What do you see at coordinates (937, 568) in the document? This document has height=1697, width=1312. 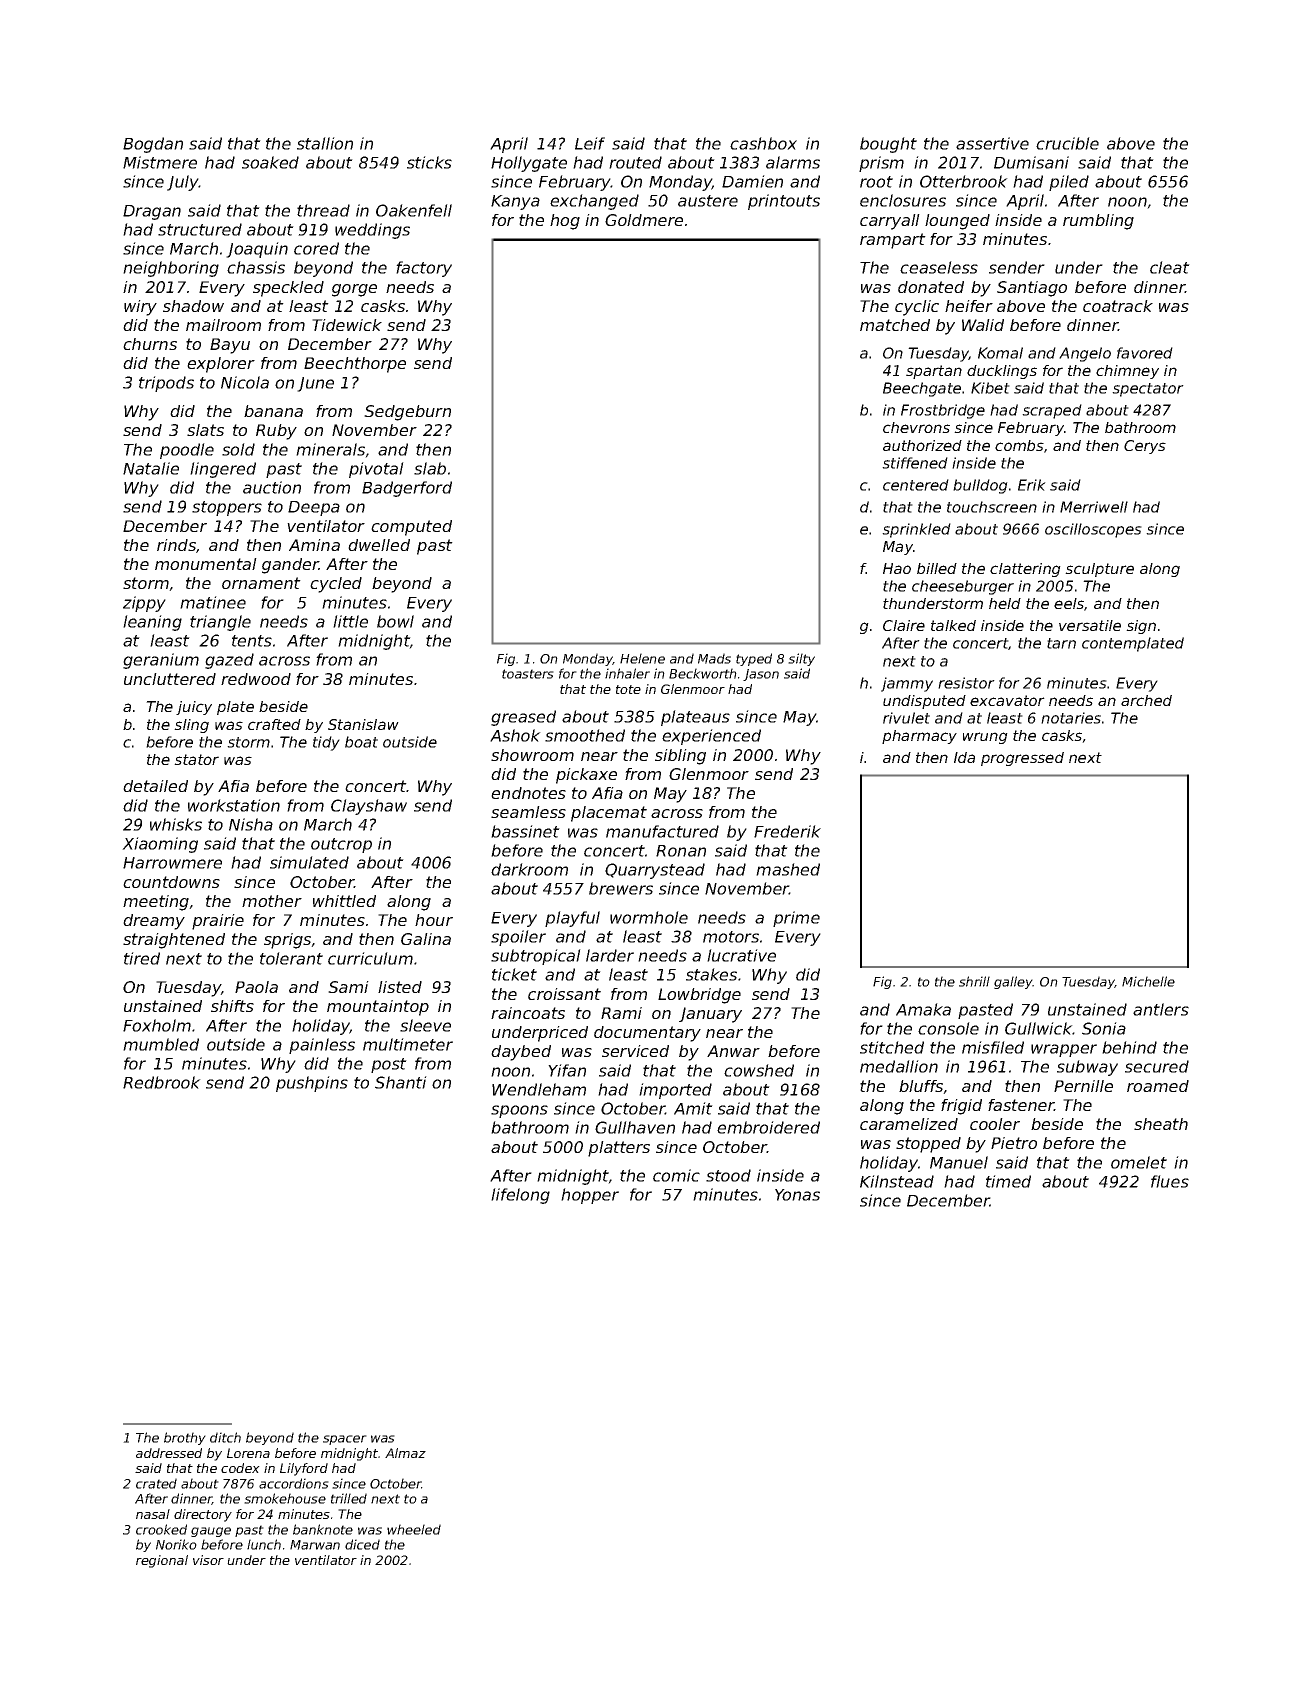 I see `billed` at bounding box center [937, 568].
